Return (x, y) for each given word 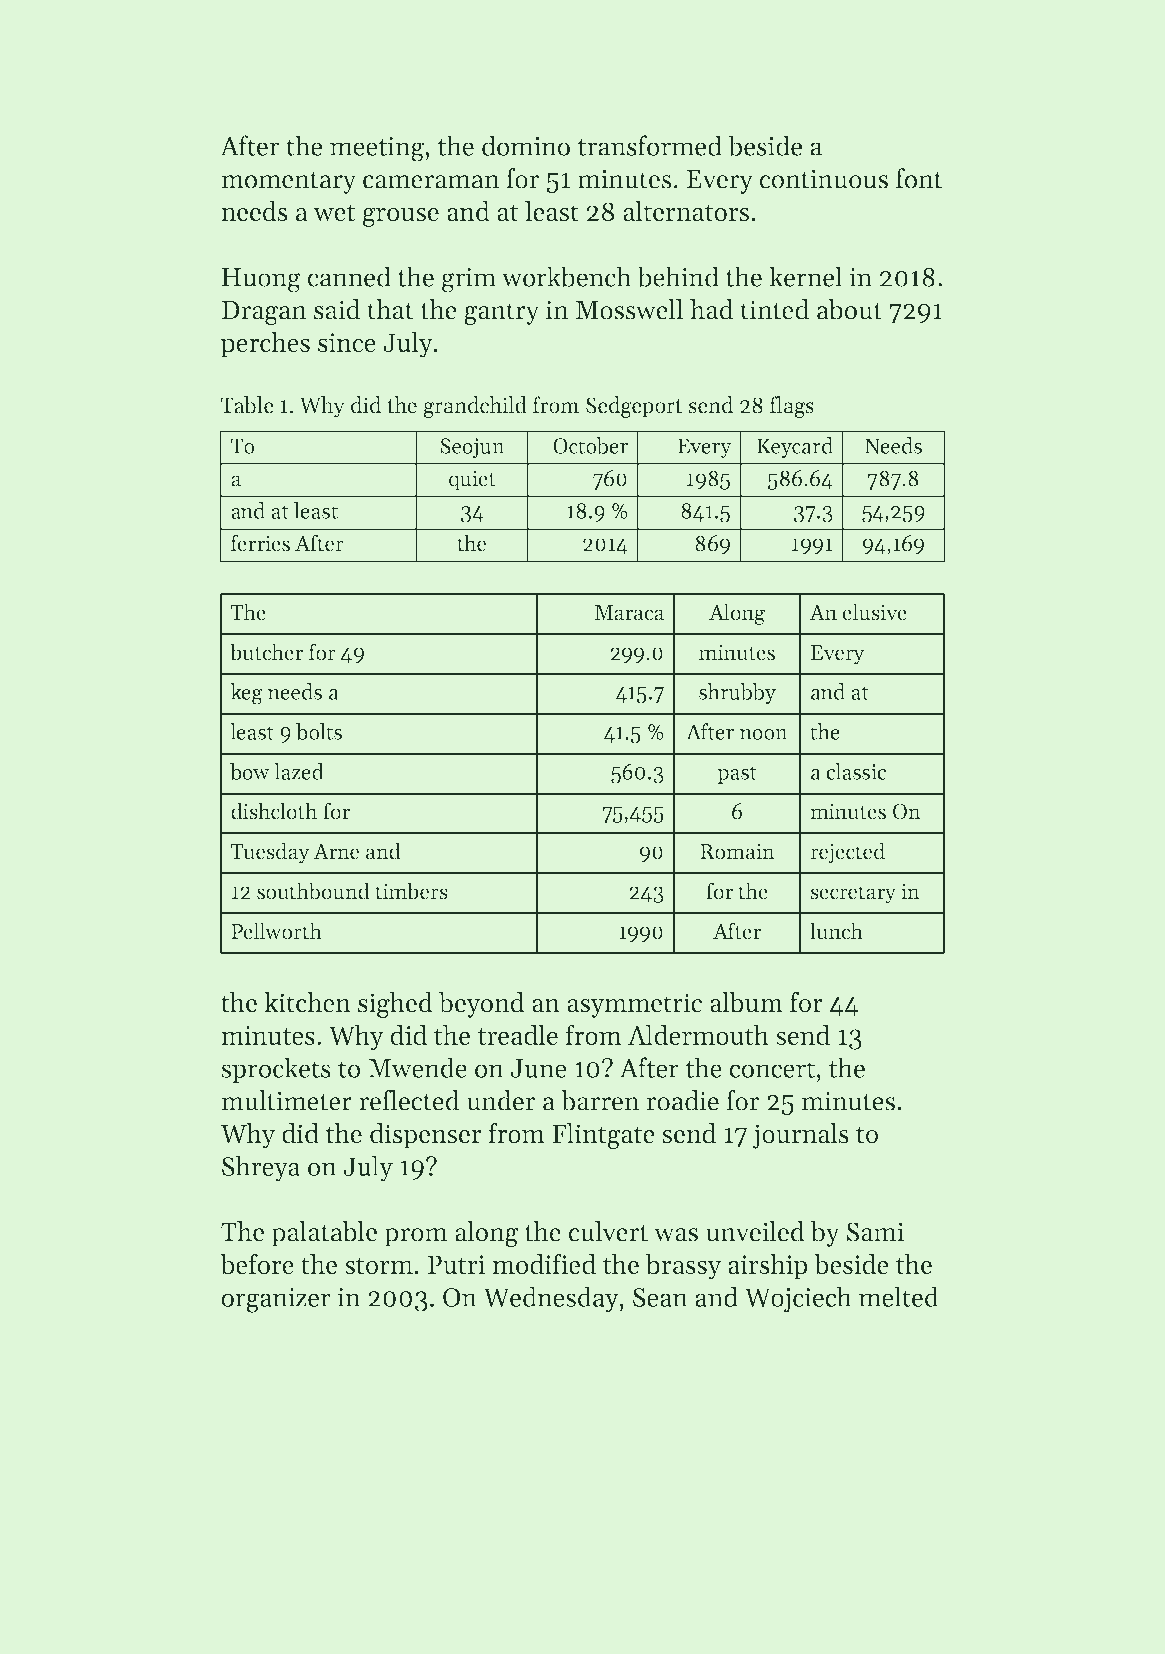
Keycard (795, 447)
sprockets (276, 1070)
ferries (260, 543)
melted (899, 1296)
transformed (650, 145)
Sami (875, 1232)
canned (349, 276)
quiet (472, 480)
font (919, 178)
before (257, 1264)
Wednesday (551, 1299)
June (538, 1068)
